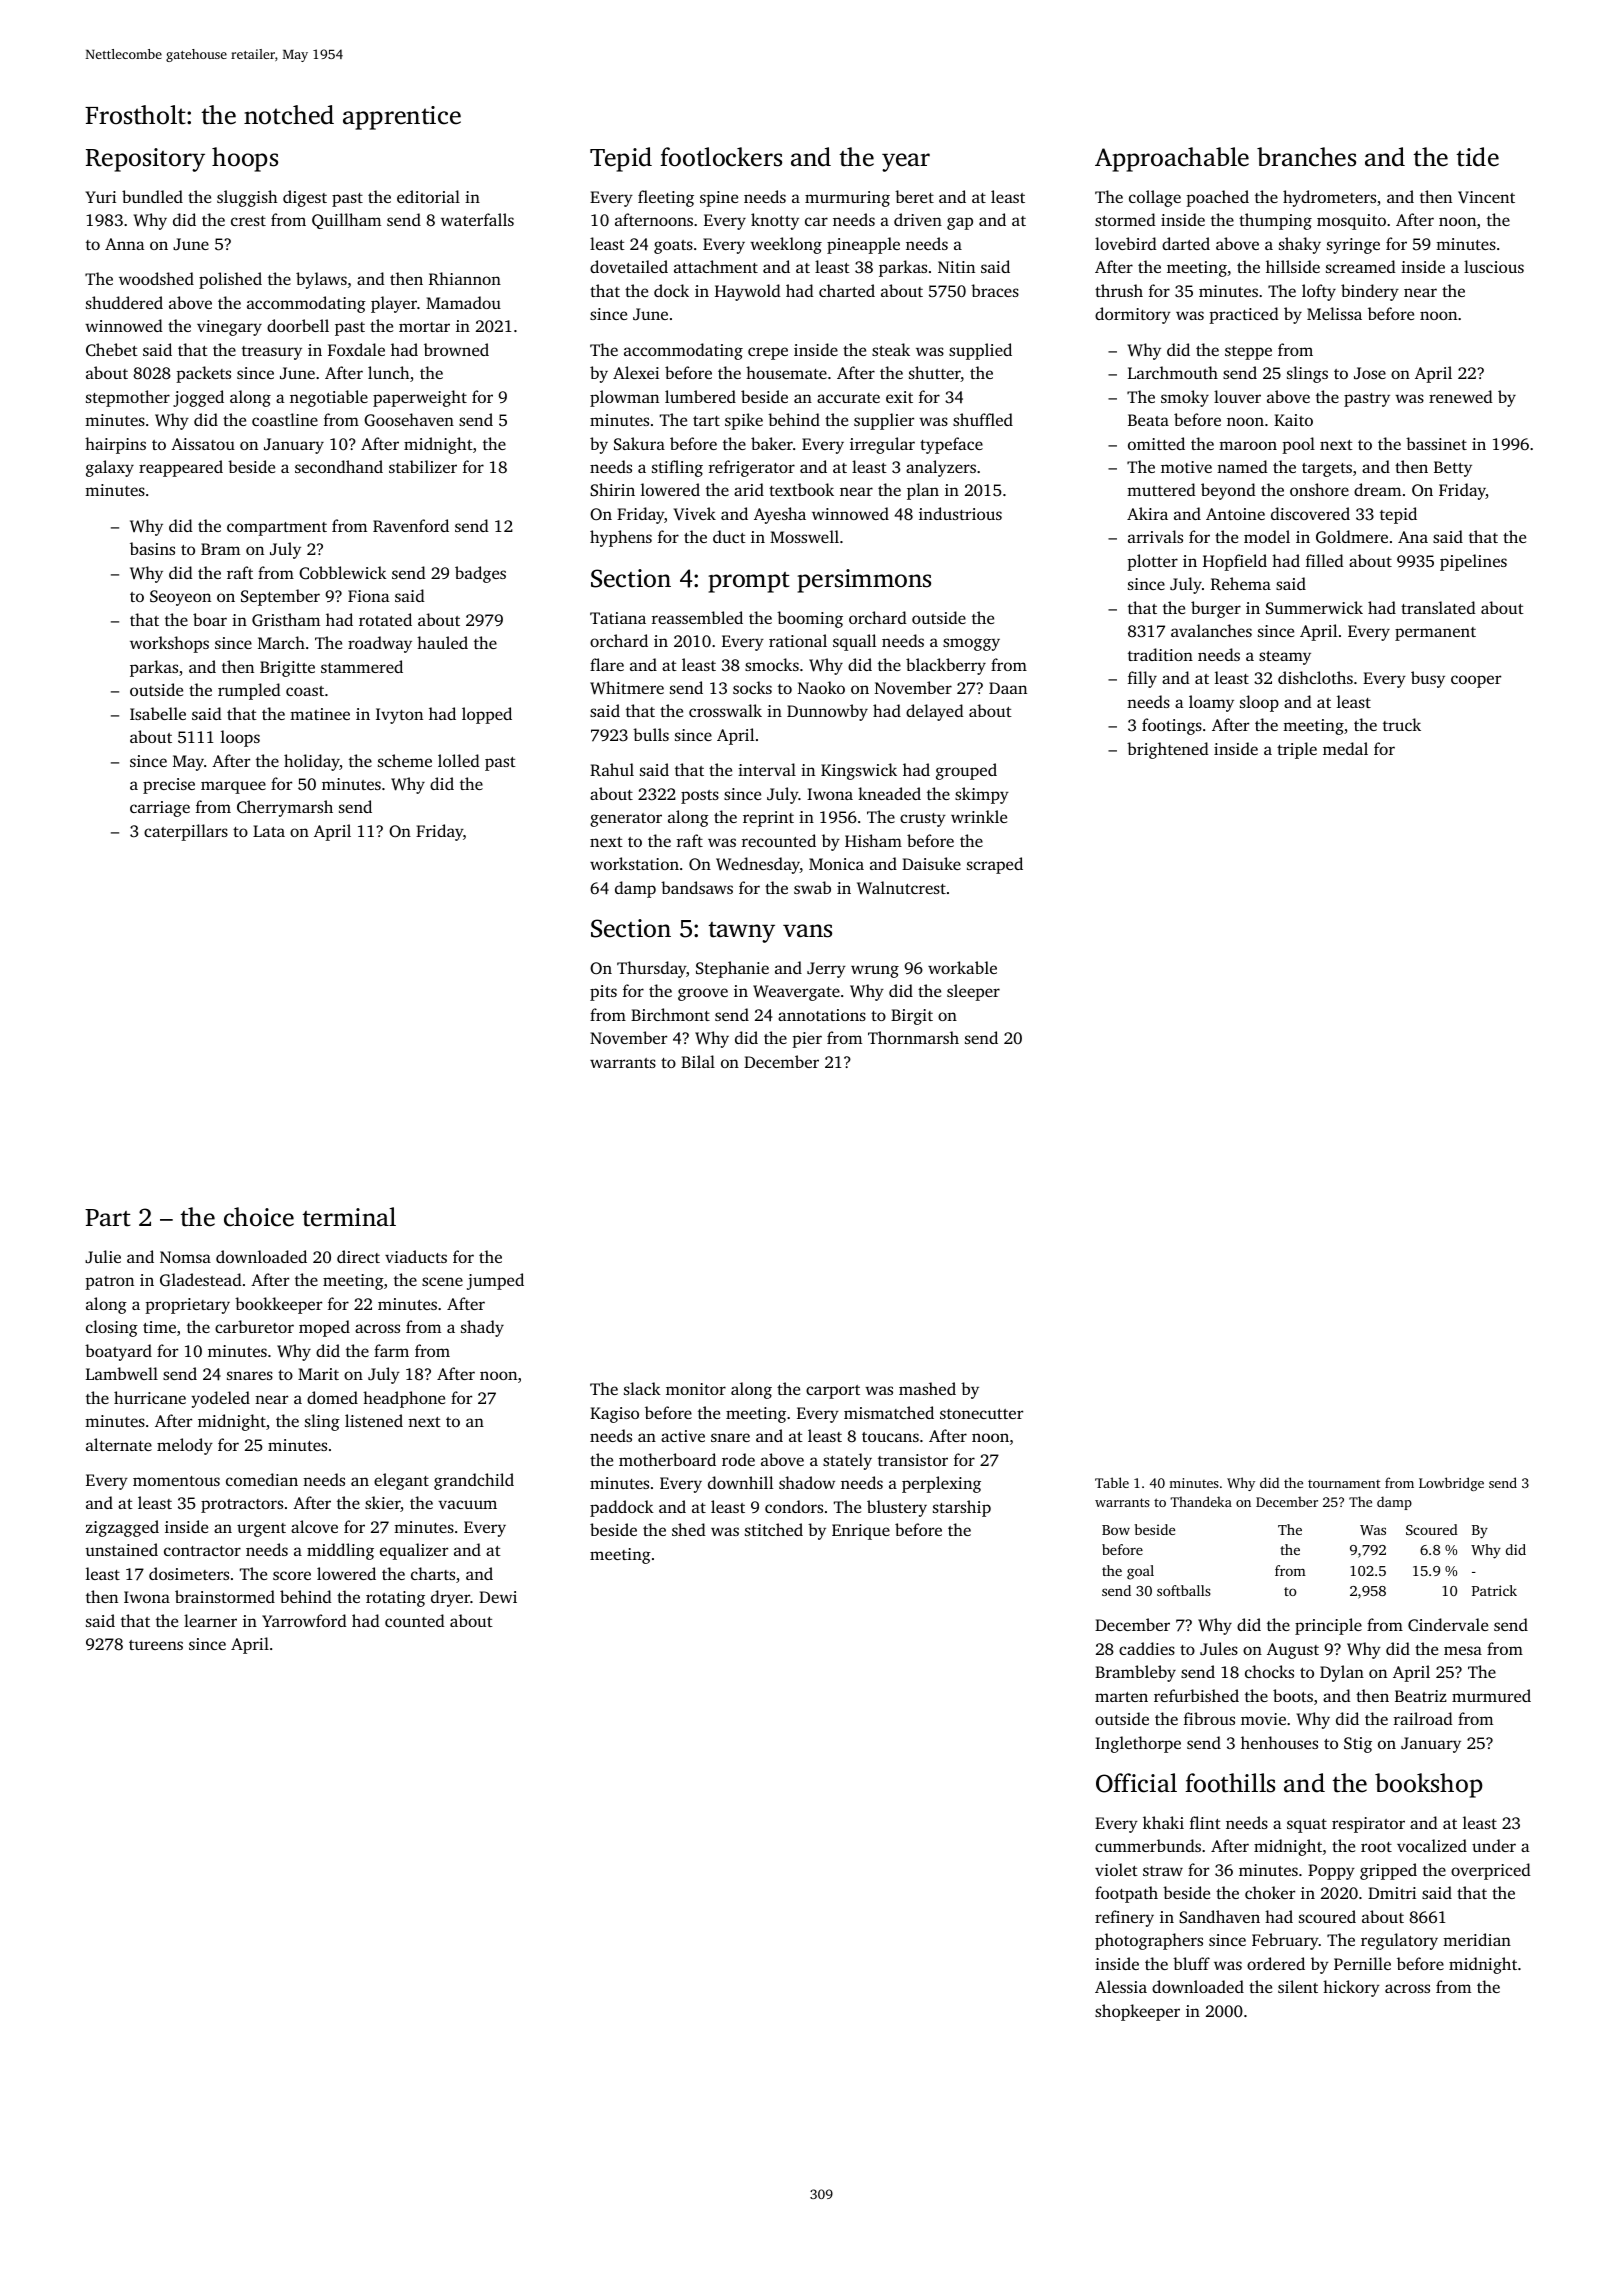 The width and height of the screenshot is (1620, 2292). I want to click on hyphens, so click(621, 538).
